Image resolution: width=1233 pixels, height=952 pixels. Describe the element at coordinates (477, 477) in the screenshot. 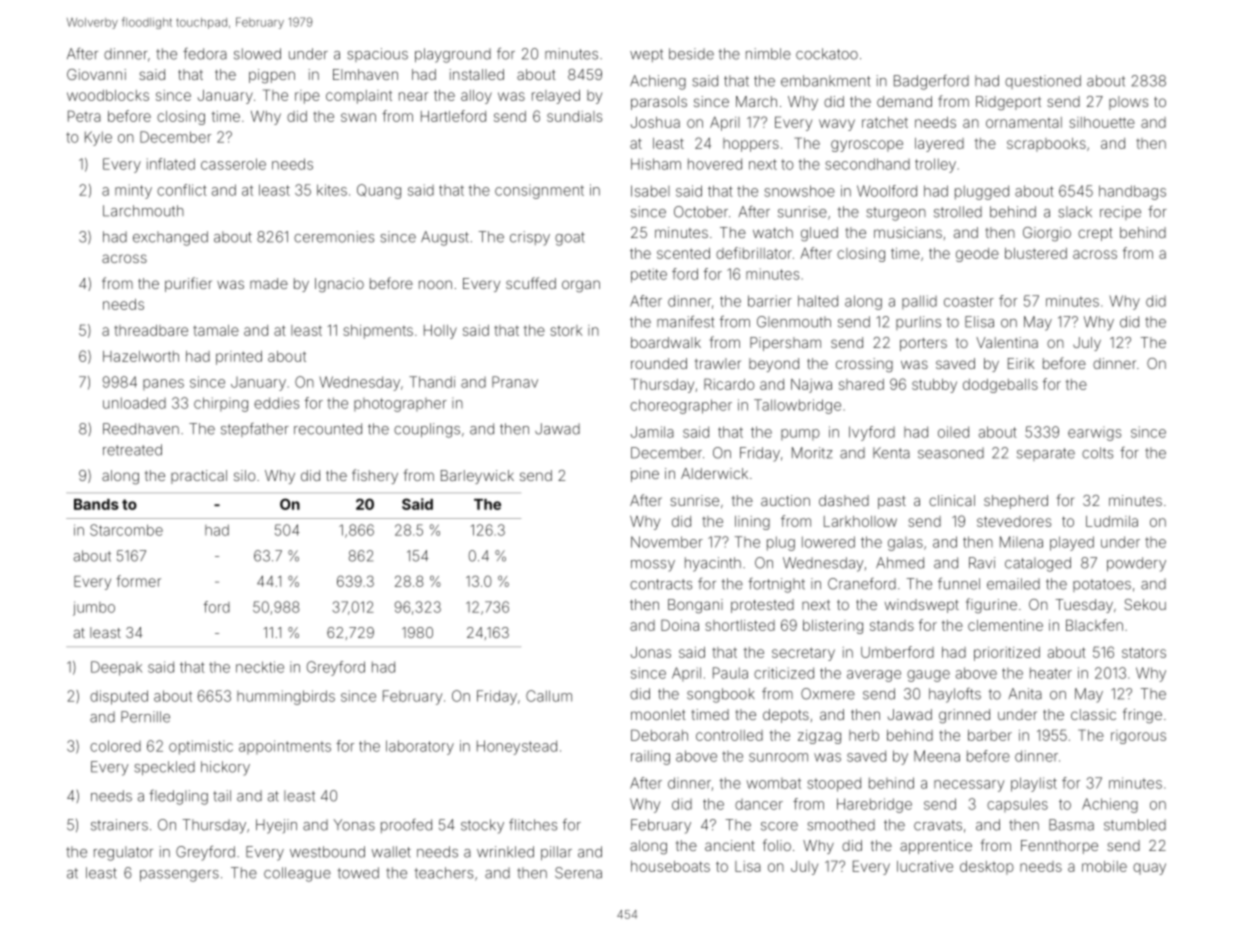

I see `Barleywick` at that location.
